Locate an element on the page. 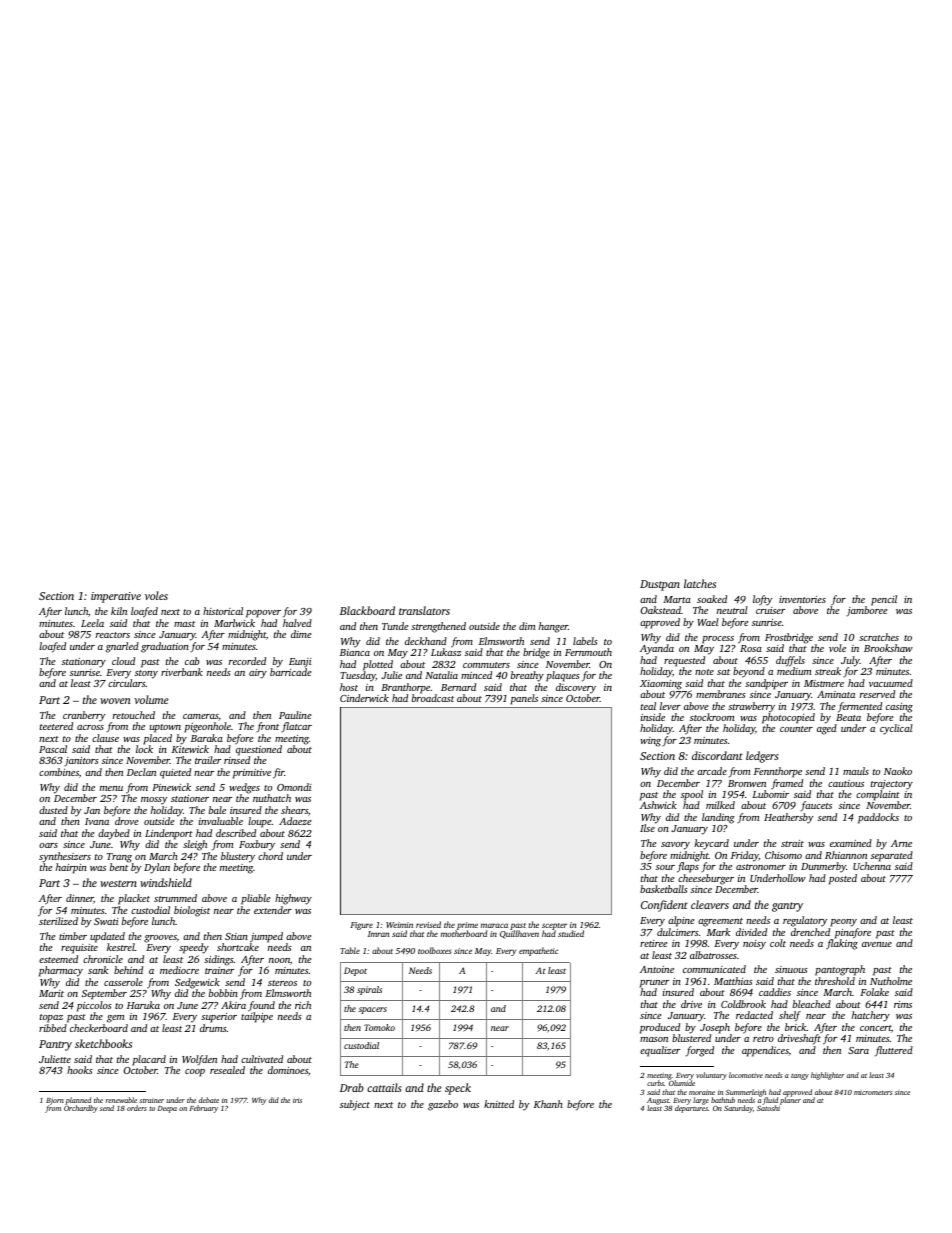 The image size is (952, 1233). gantry is located at coordinates (787, 907).
